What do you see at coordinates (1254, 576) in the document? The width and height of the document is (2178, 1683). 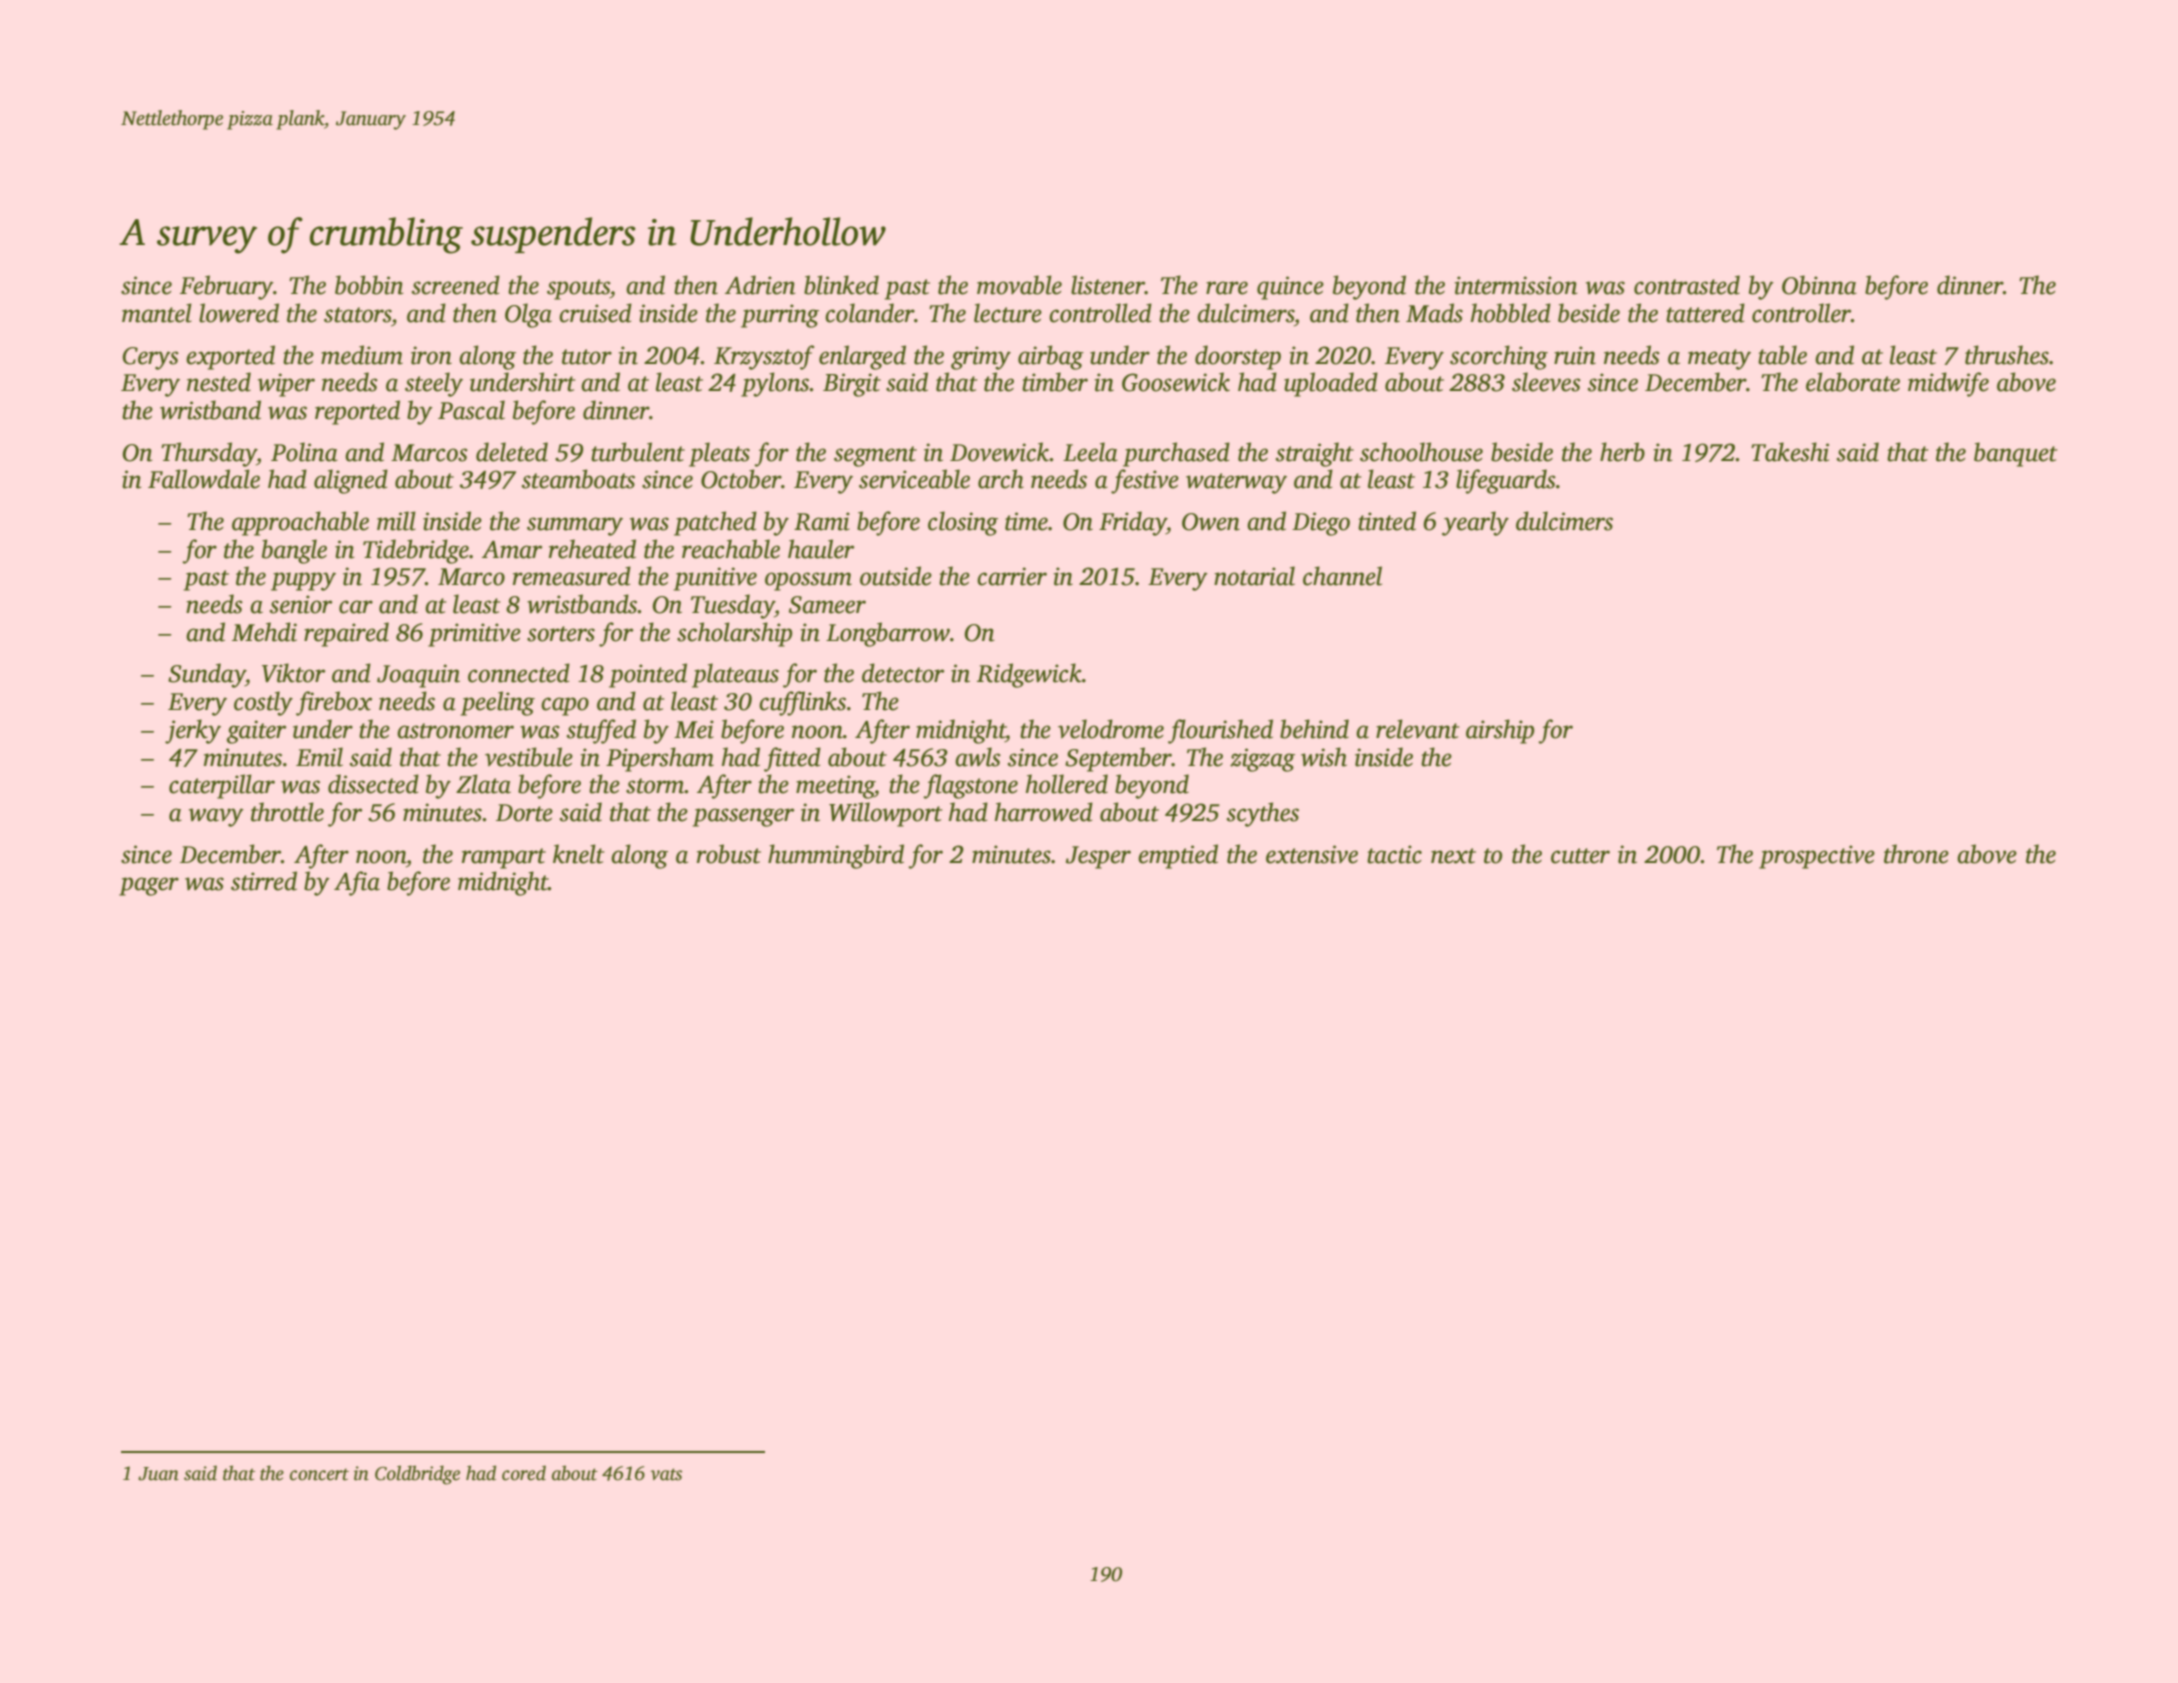 I see `notarial` at bounding box center [1254, 576].
